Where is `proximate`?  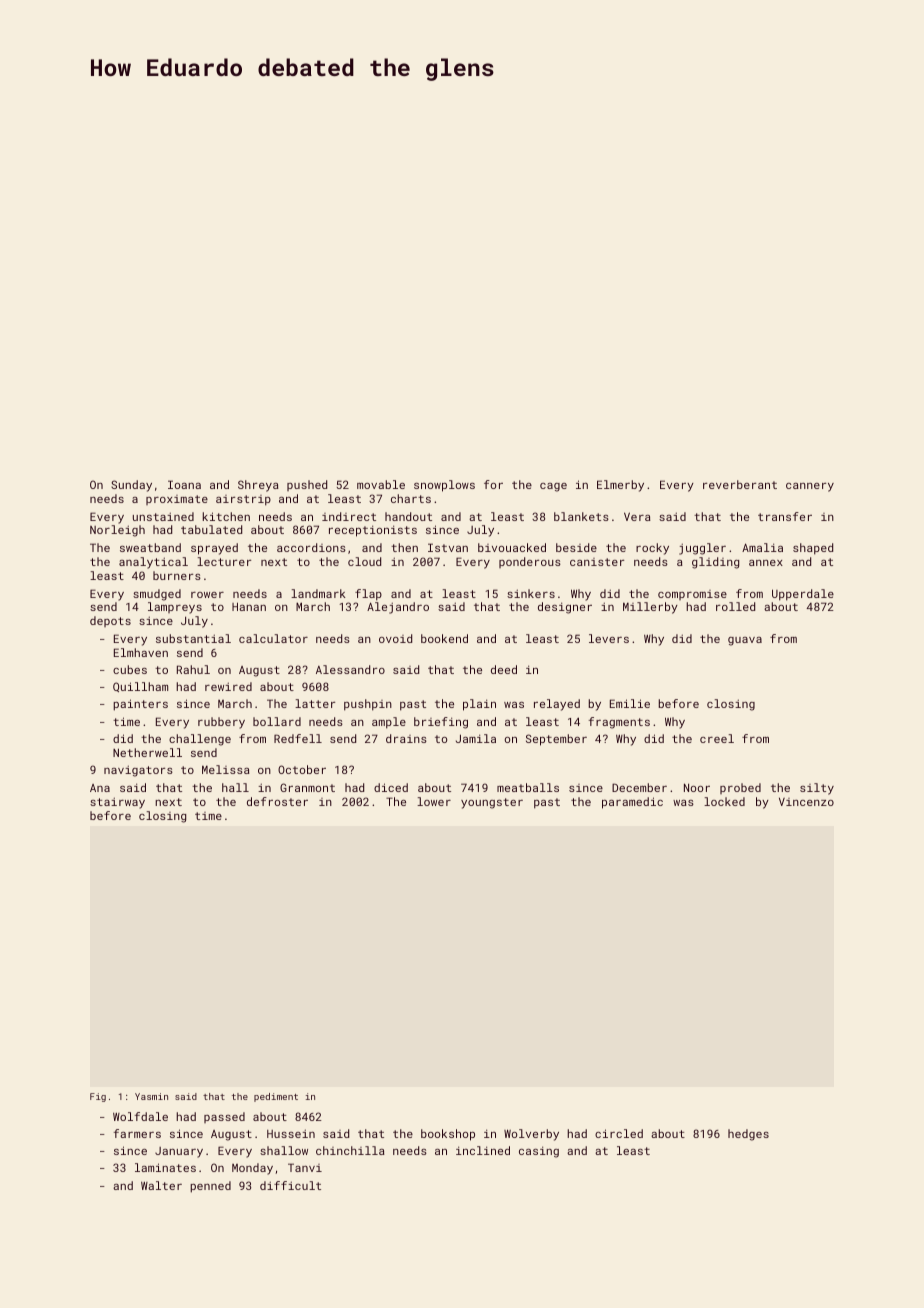 proximate is located at coordinates (177, 500).
